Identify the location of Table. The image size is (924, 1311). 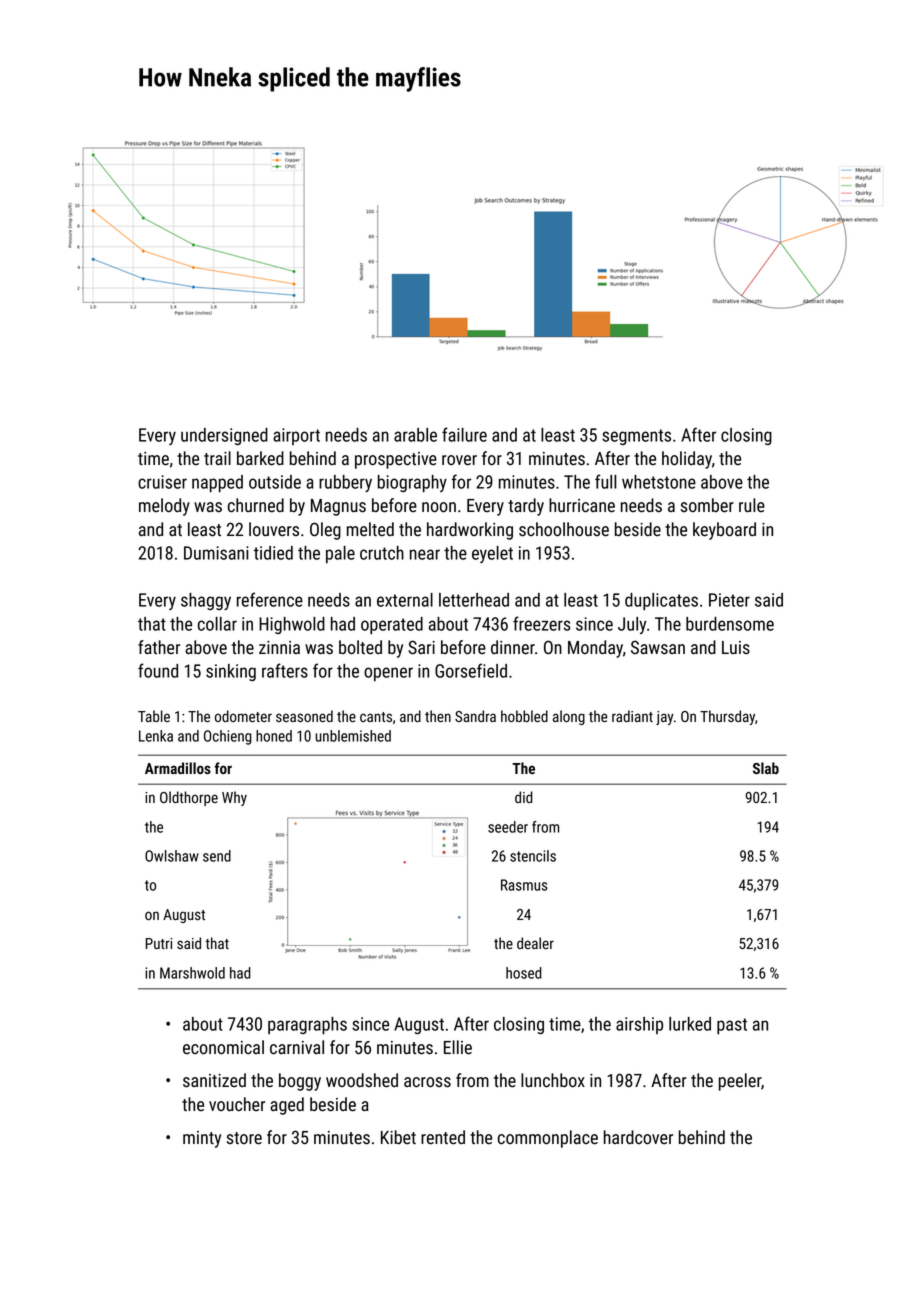
(154, 716).
